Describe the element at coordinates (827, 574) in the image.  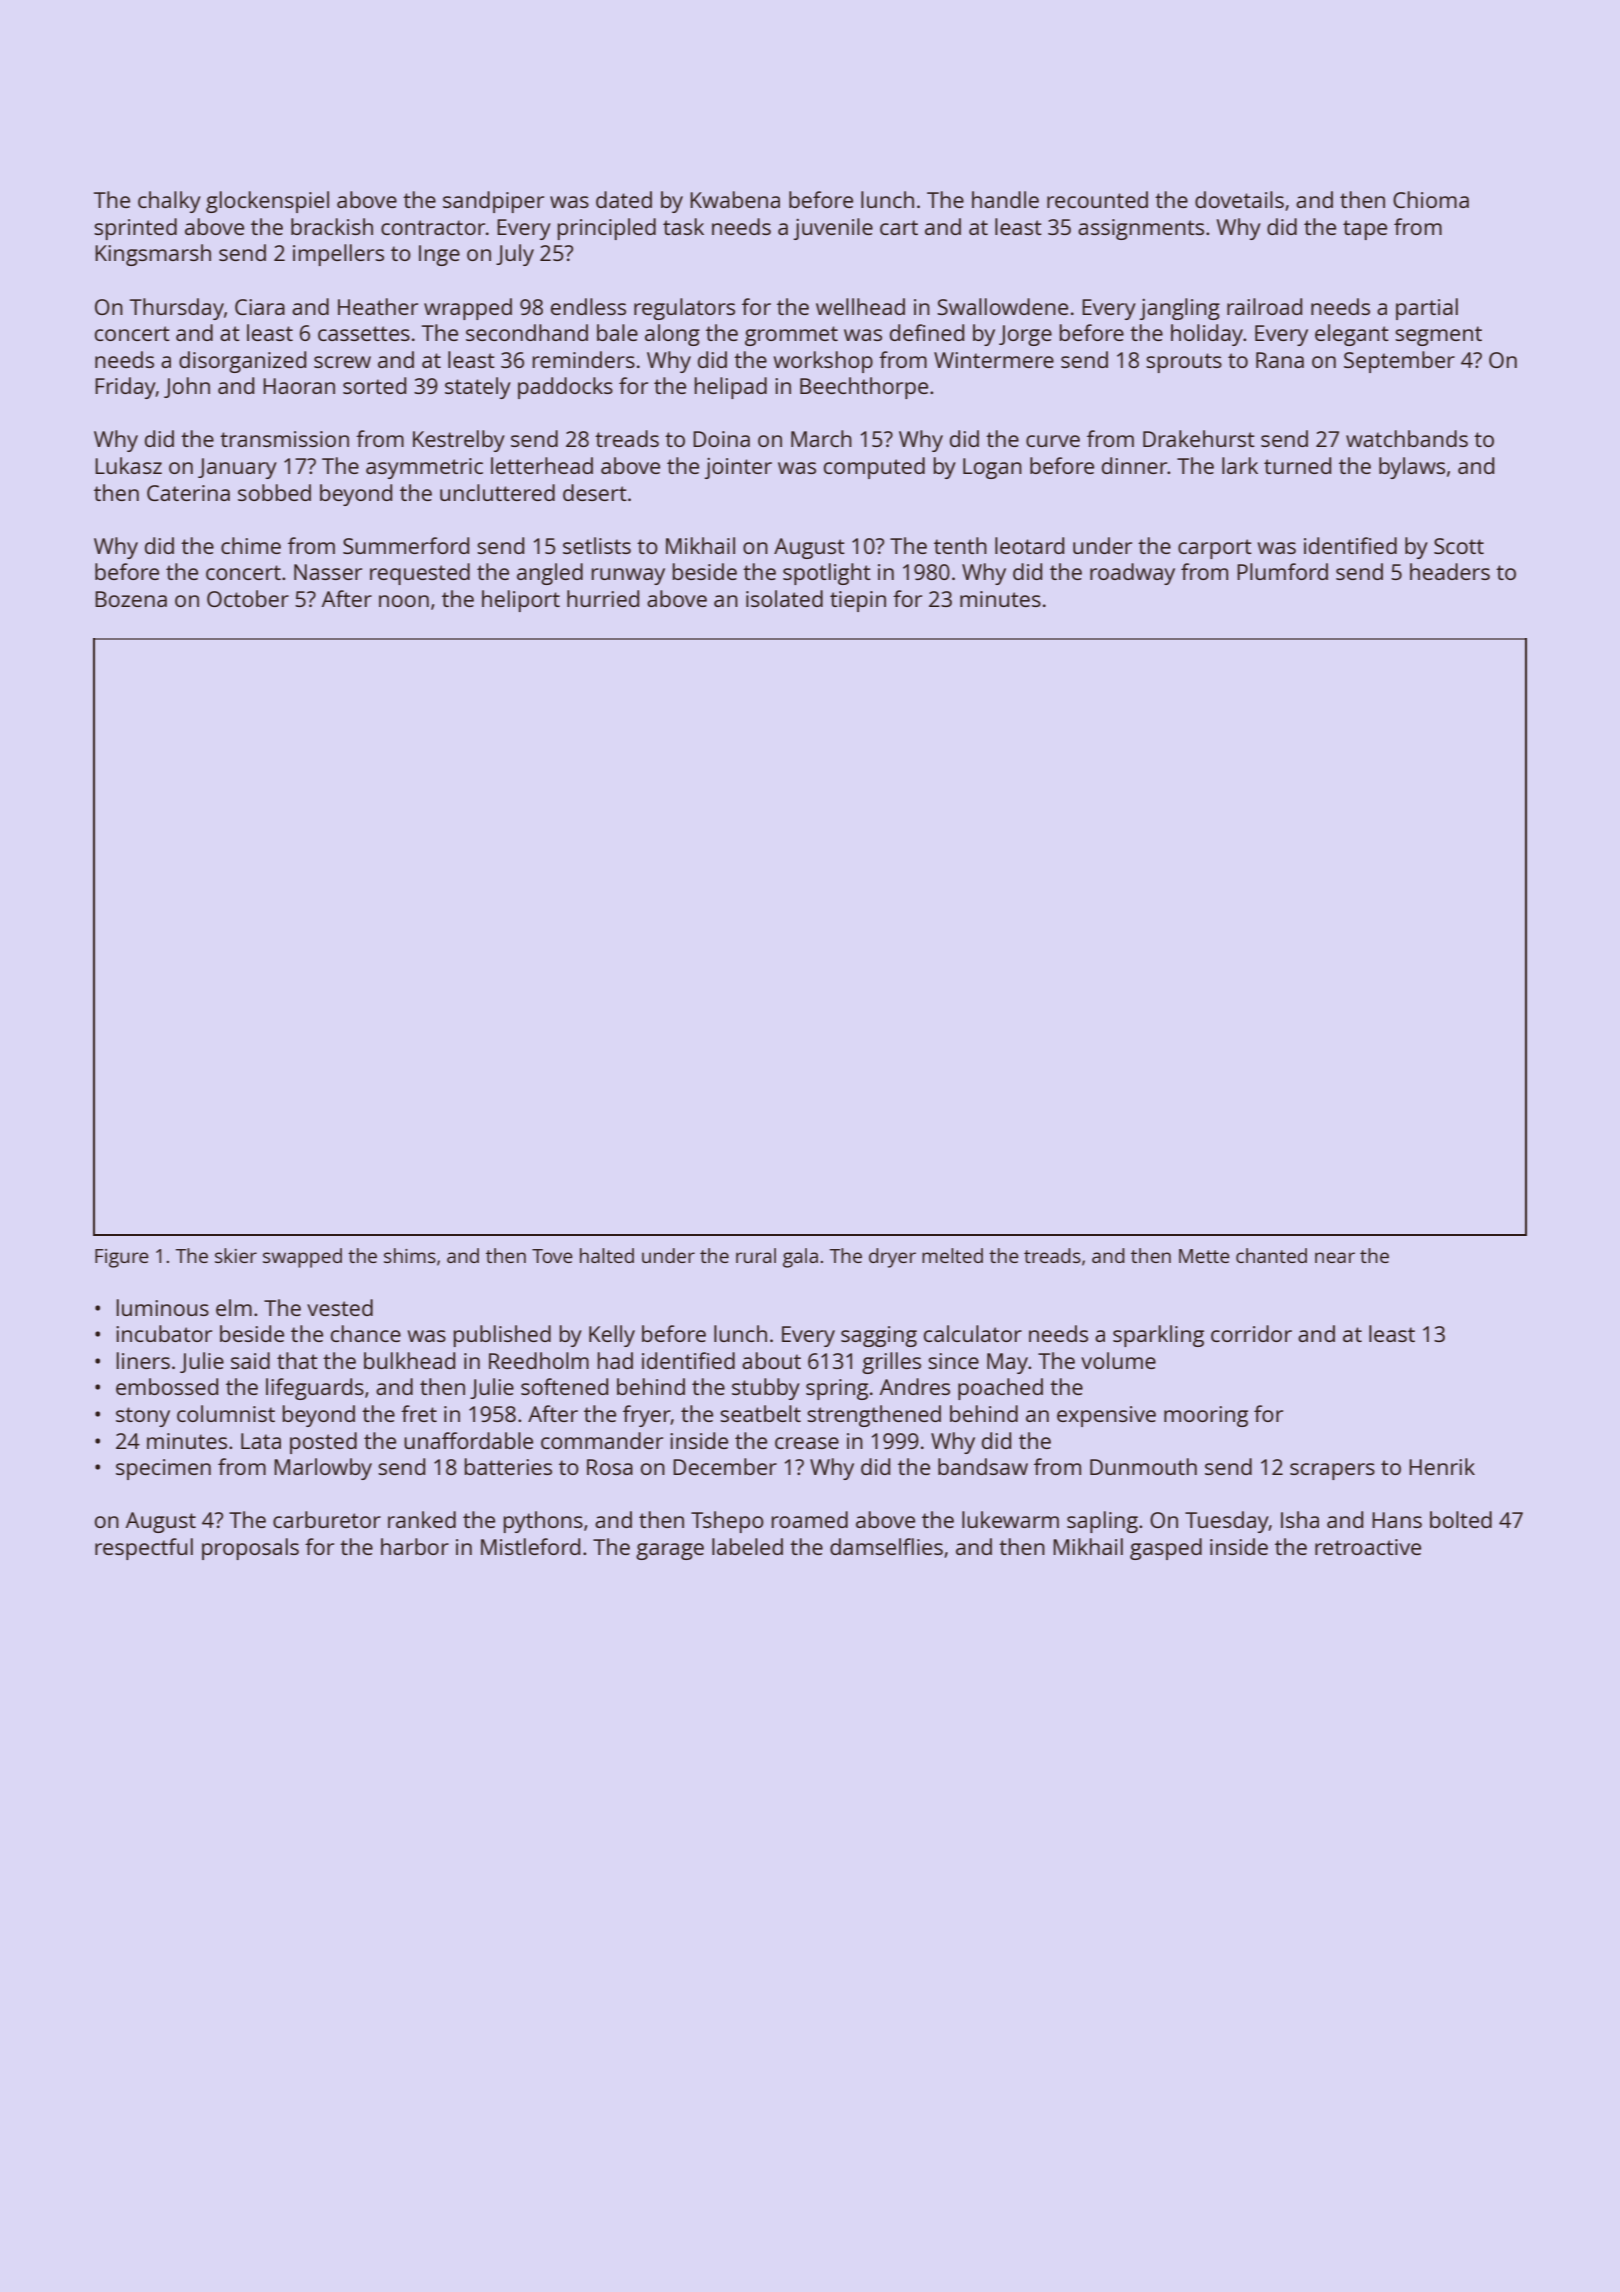
I see `spotlight` at that location.
